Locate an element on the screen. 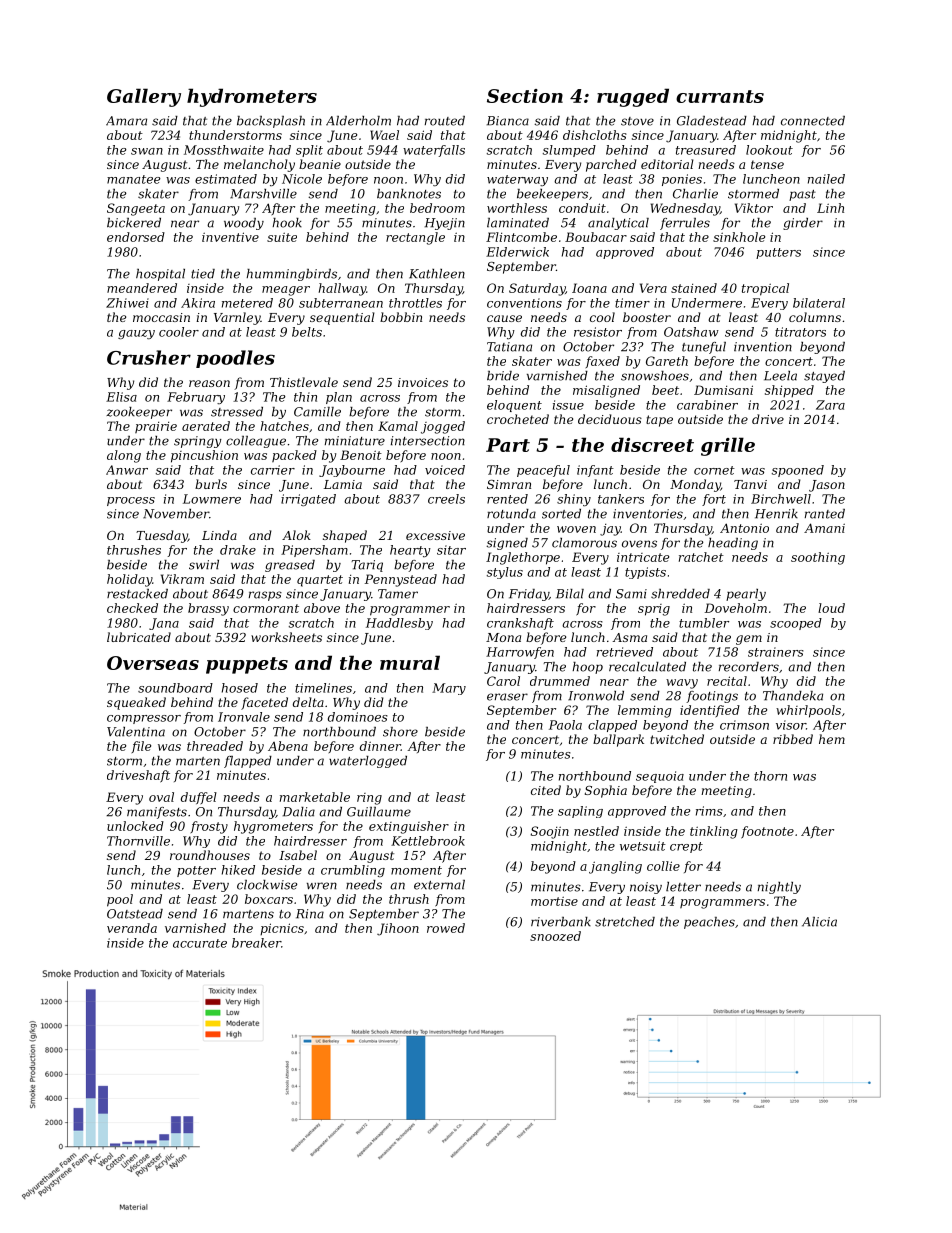 This screenshot has width=952, height=1233. endorsed is located at coordinates (136, 237).
